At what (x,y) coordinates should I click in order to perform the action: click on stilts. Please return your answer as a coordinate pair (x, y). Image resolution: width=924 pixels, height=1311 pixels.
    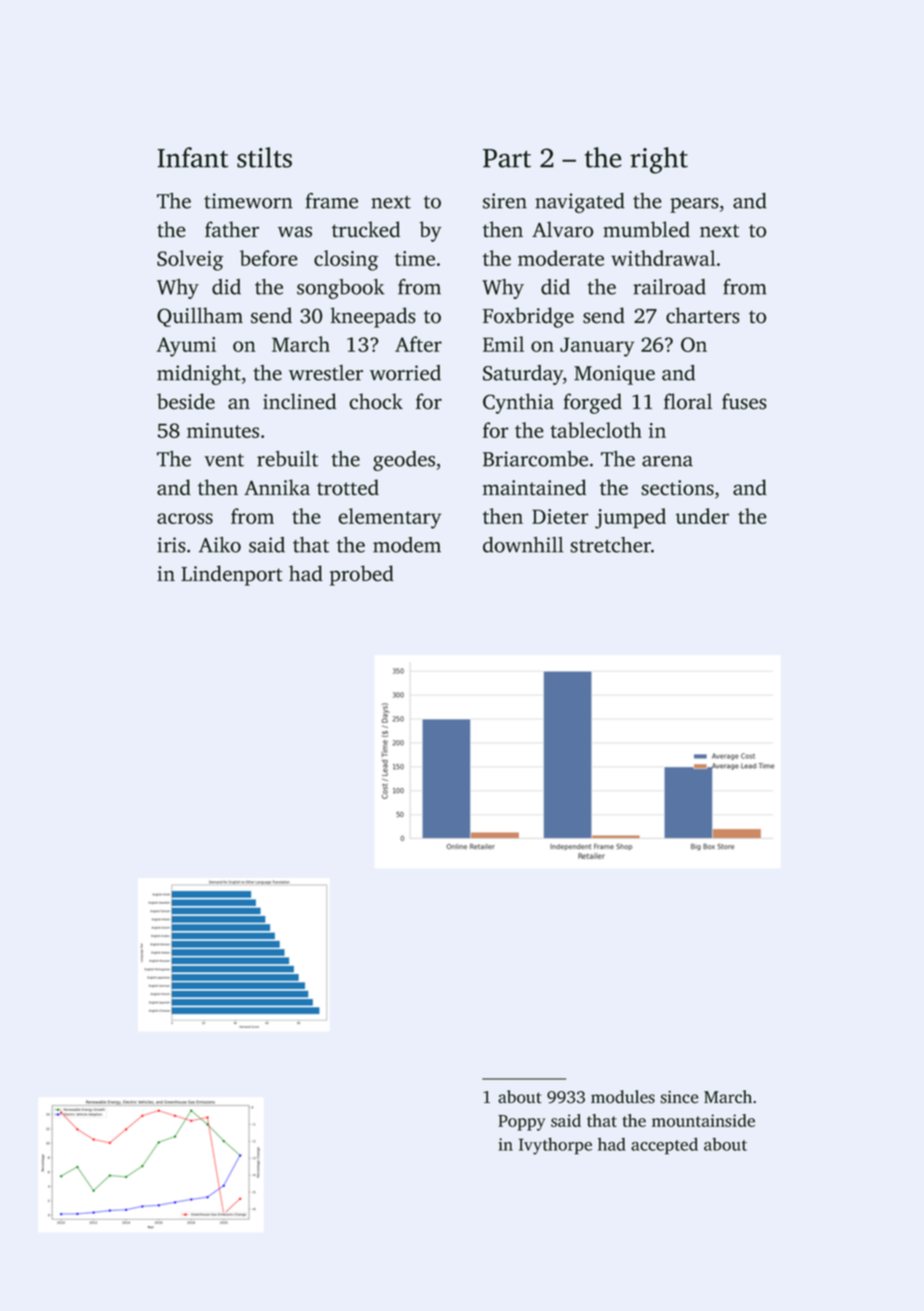
    Looking at the image, I should click on (264, 157).
